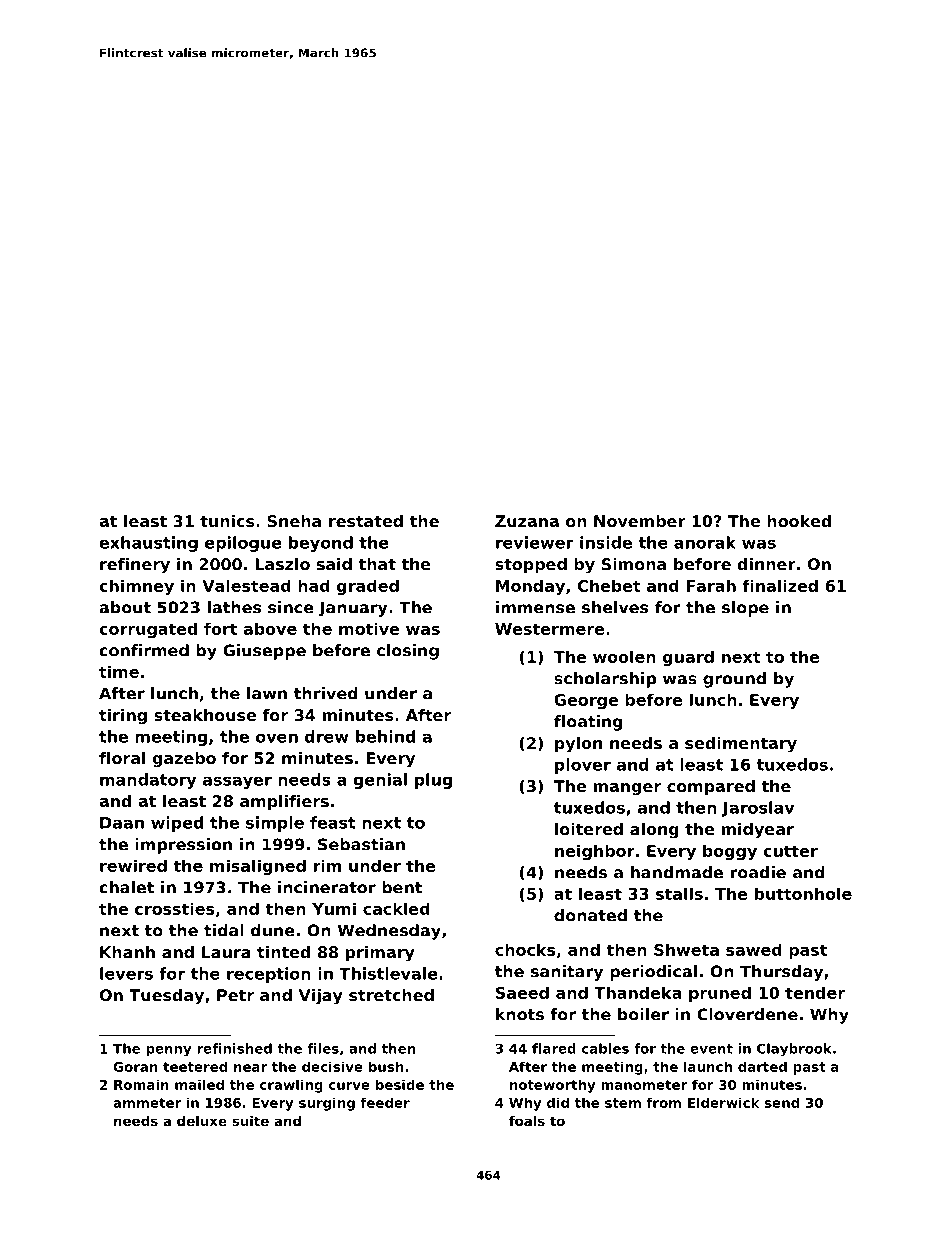  What do you see at coordinates (135, 566) in the document?
I see `refinery` at bounding box center [135, 566].
